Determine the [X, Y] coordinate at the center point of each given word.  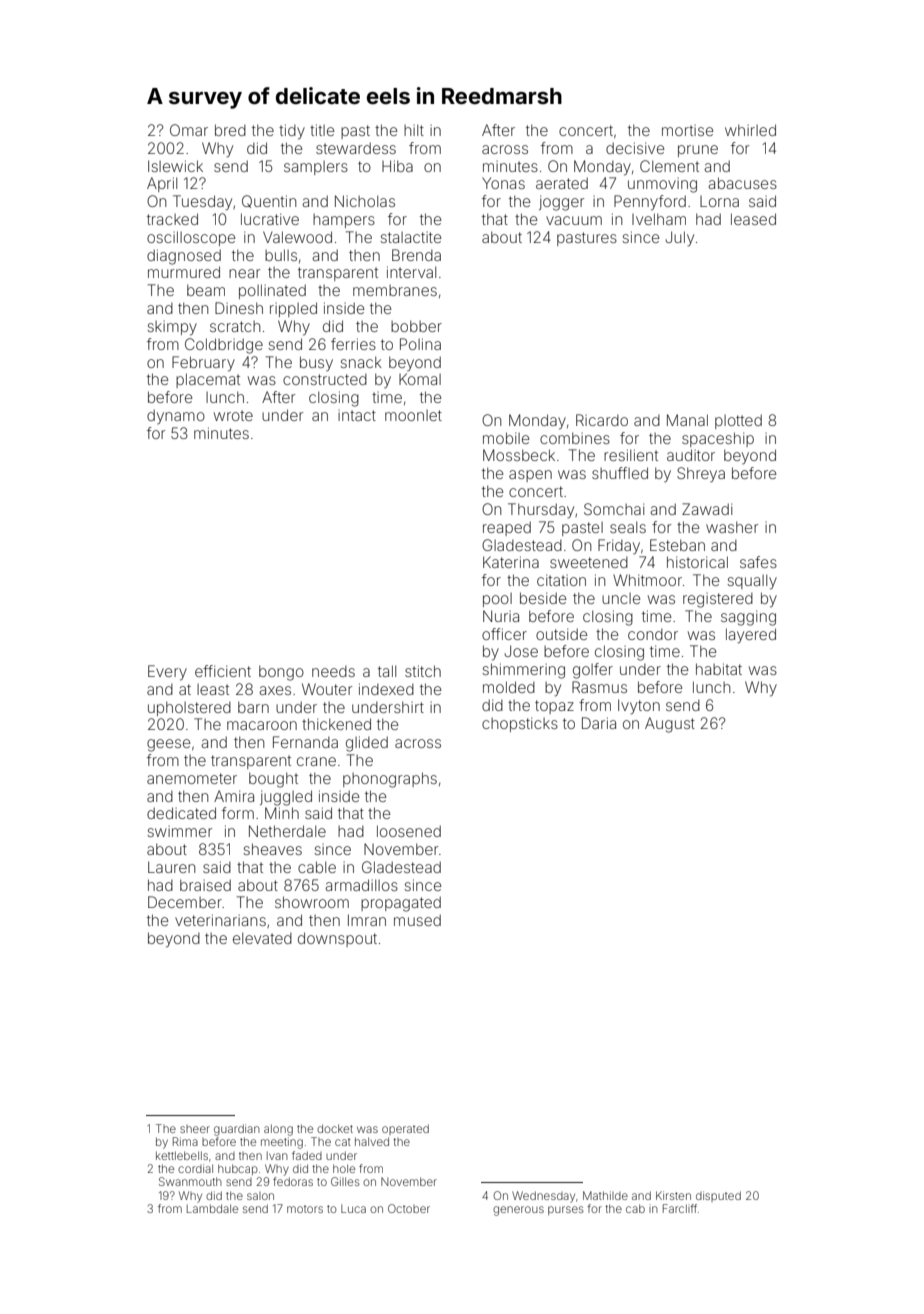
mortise [687, 130]
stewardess [356, 148]
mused [417, 920]
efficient [223, 671]
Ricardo [602, 420]
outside [561, 634]
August [670, 725]
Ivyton [639, 707]
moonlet [413, 415]
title [322, 130]
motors [305, 1209]
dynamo [176, 416]
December [185, 902]
